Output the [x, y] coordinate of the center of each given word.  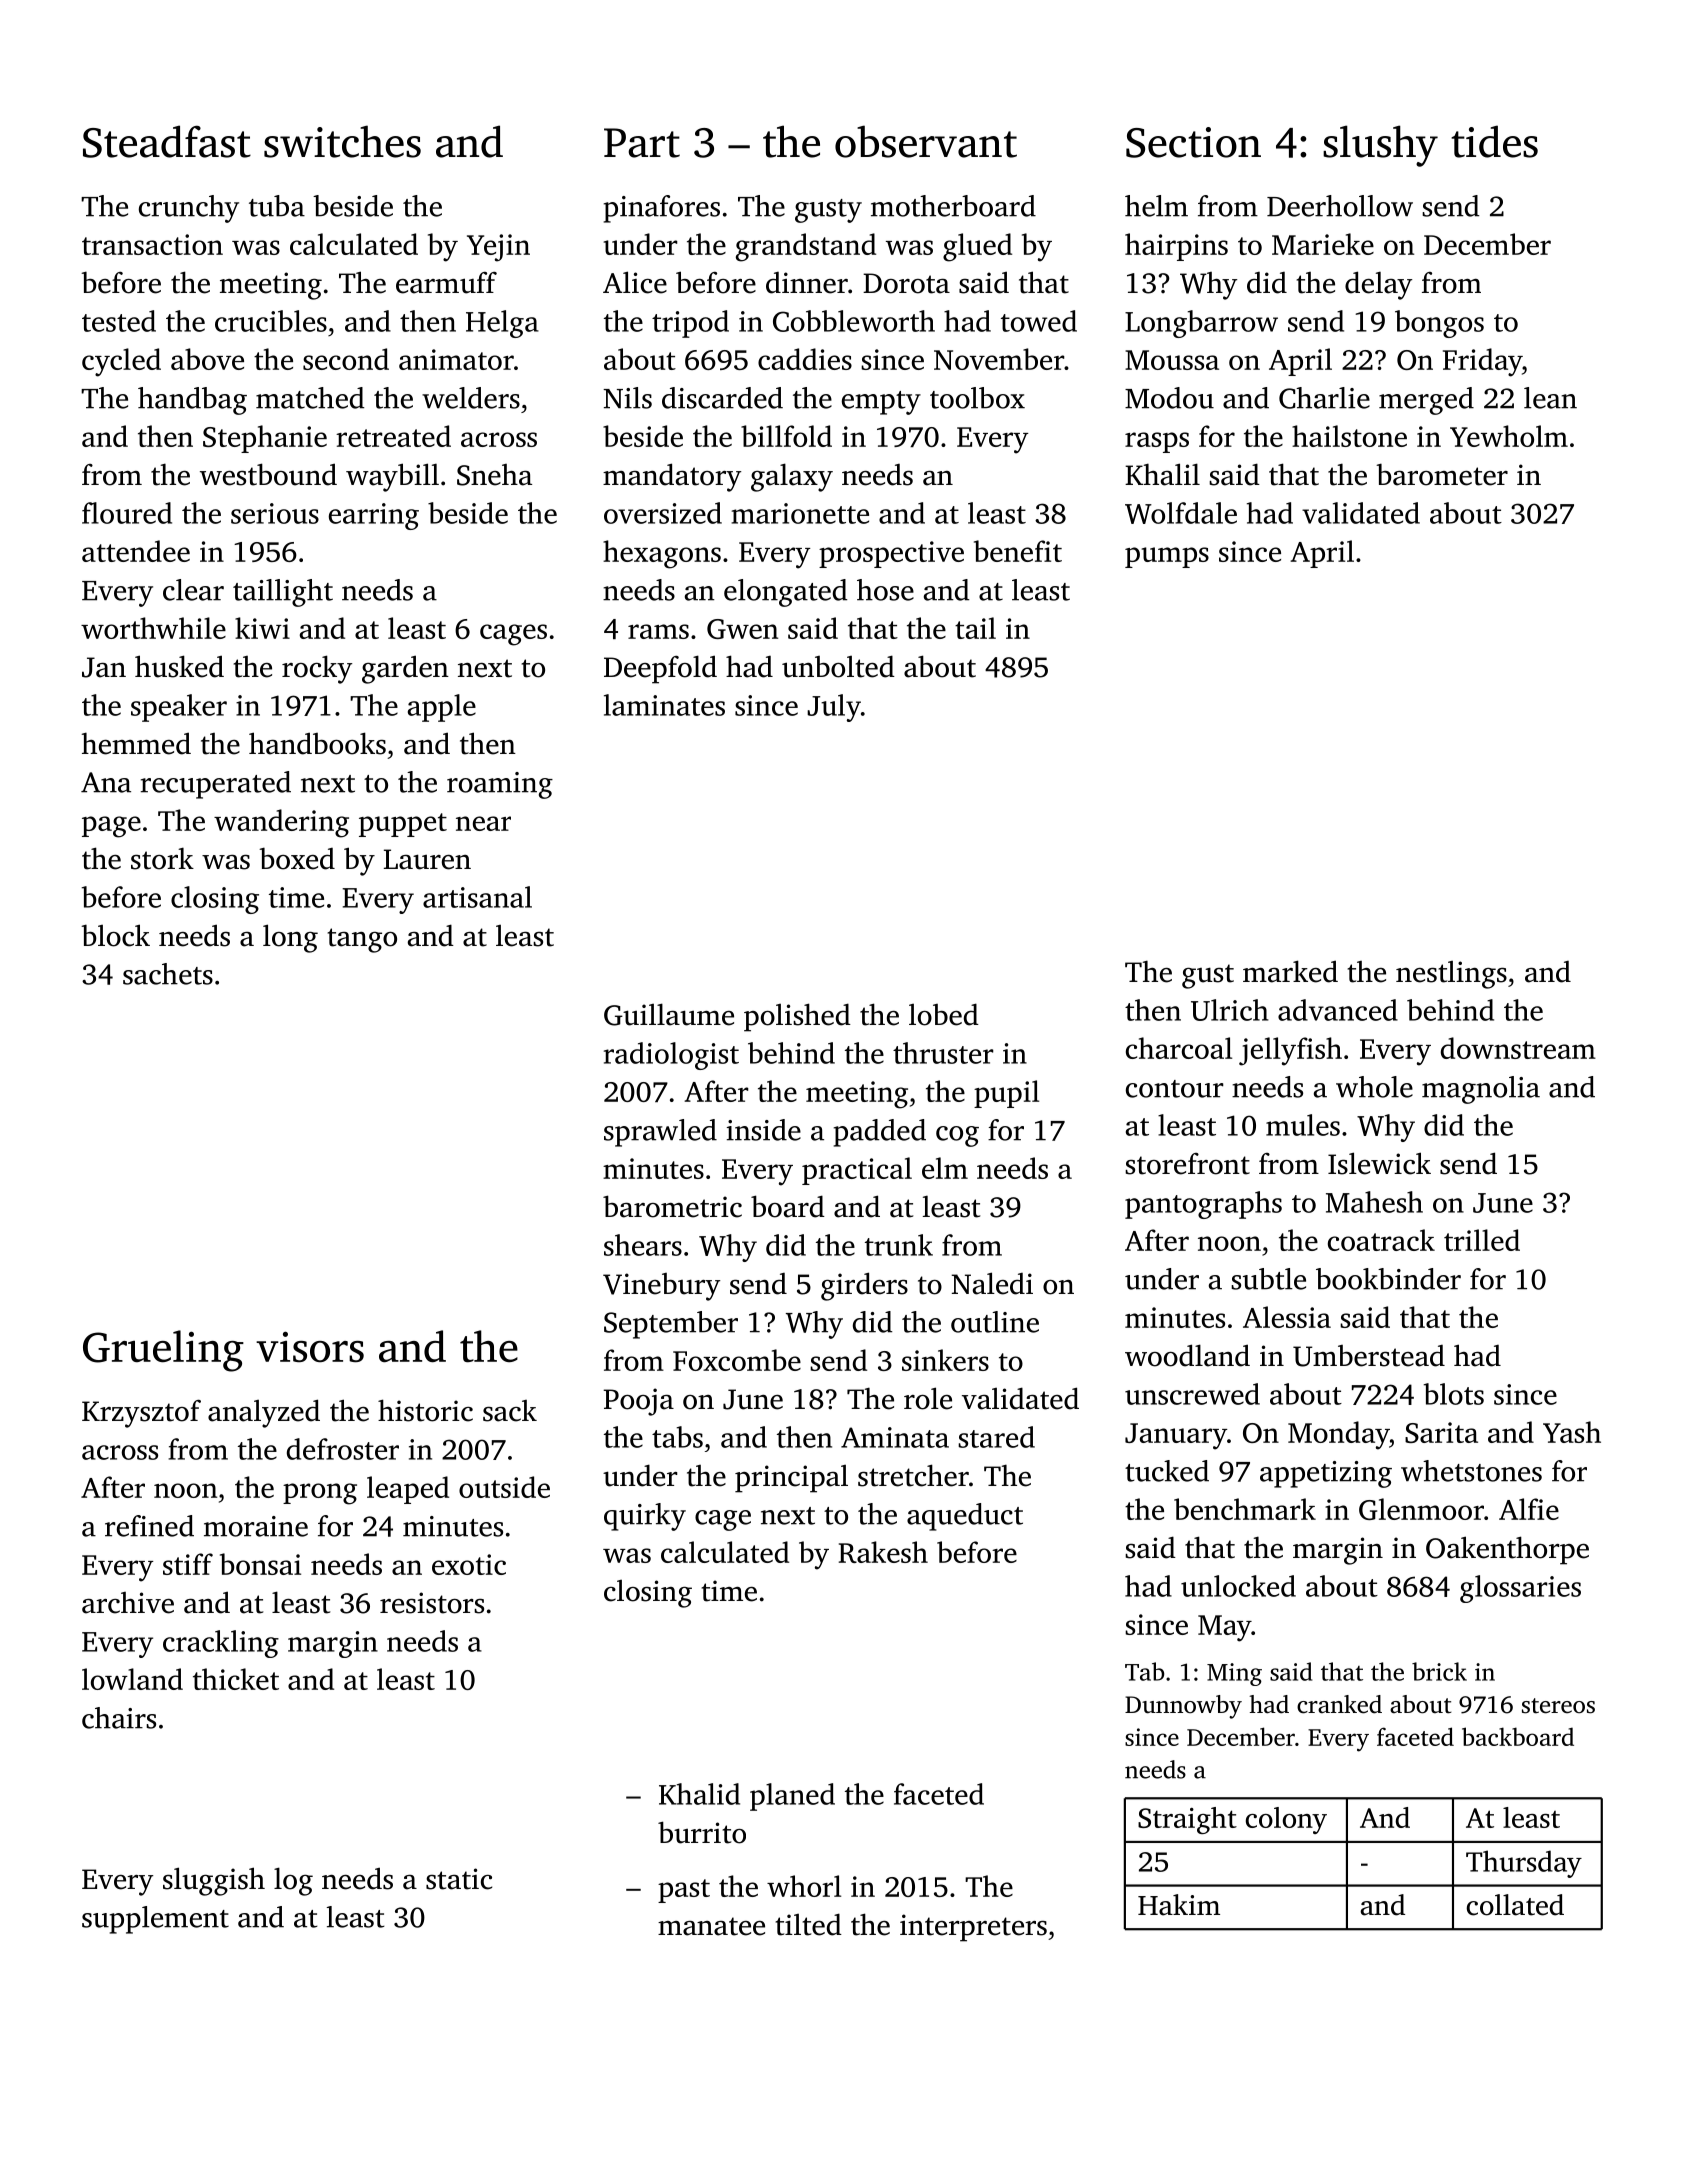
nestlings [1451, 975]
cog [957, 1136]
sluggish [214, 1881]
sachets [168, 974]
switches [342, 141]
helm [1156, 206]
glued [977, 247]
